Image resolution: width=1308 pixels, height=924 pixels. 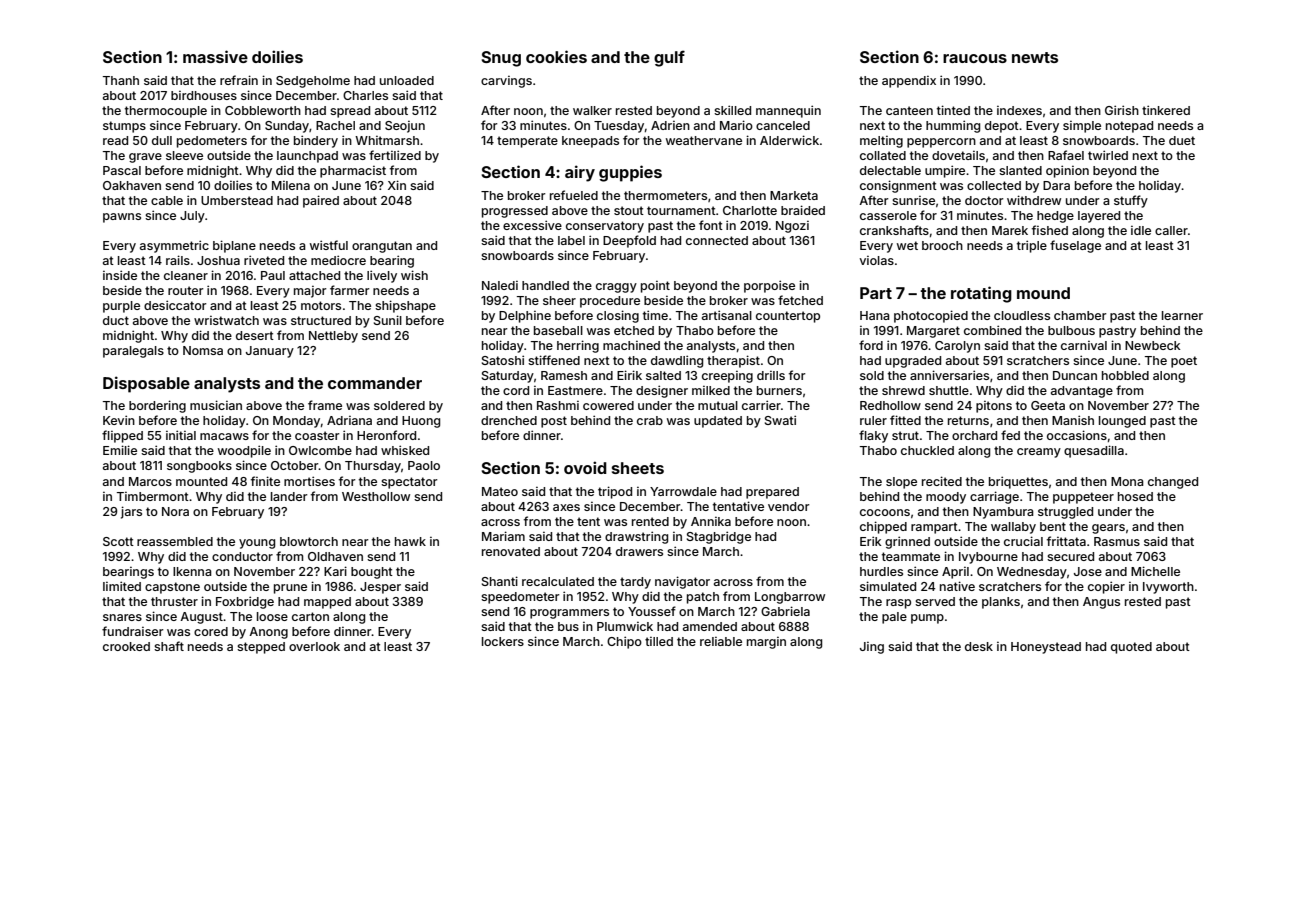 I want to click on Chipo, so click(x=624, y=642).
